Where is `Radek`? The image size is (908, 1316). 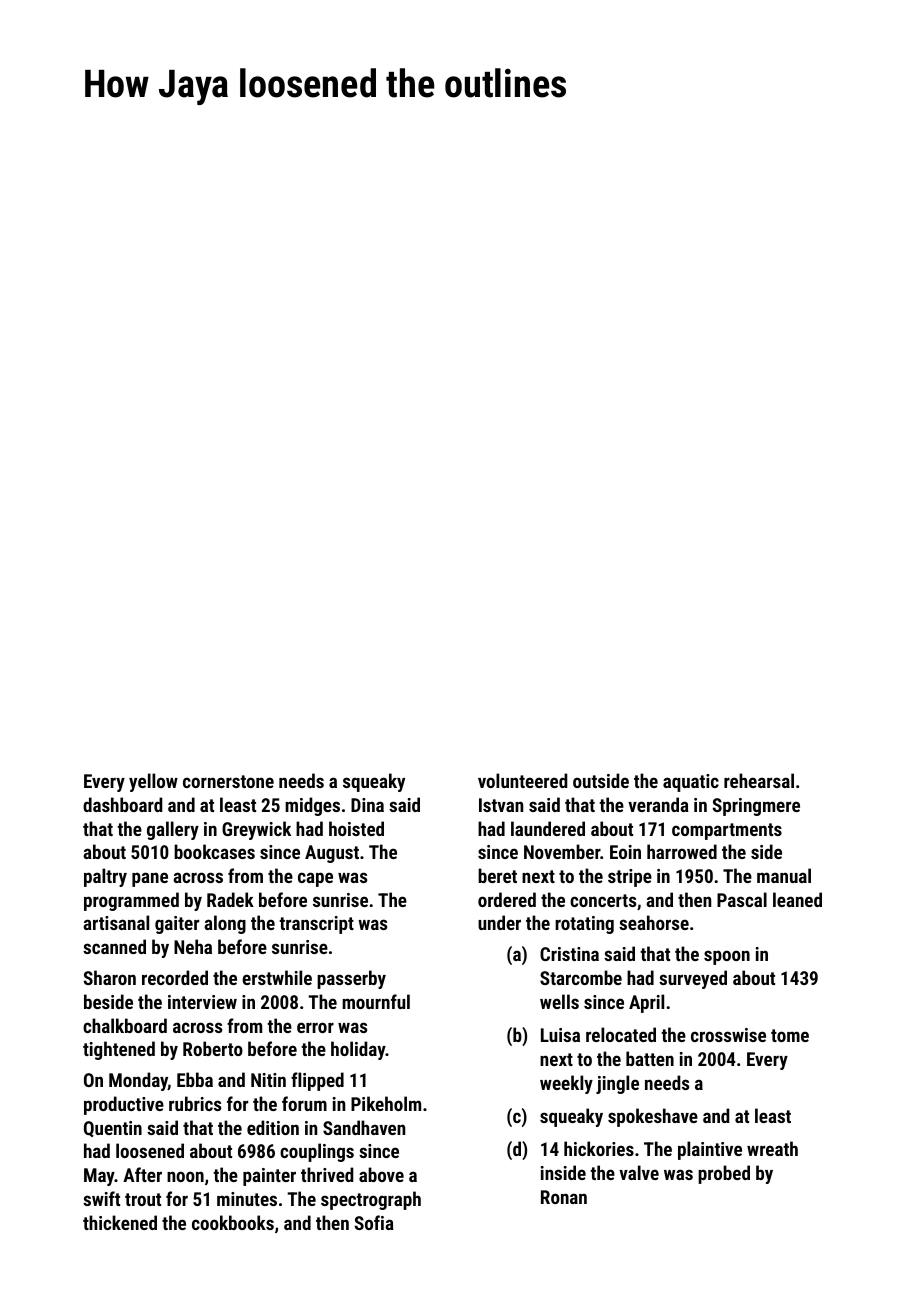
Radek is located at coordinates (230, 899).
